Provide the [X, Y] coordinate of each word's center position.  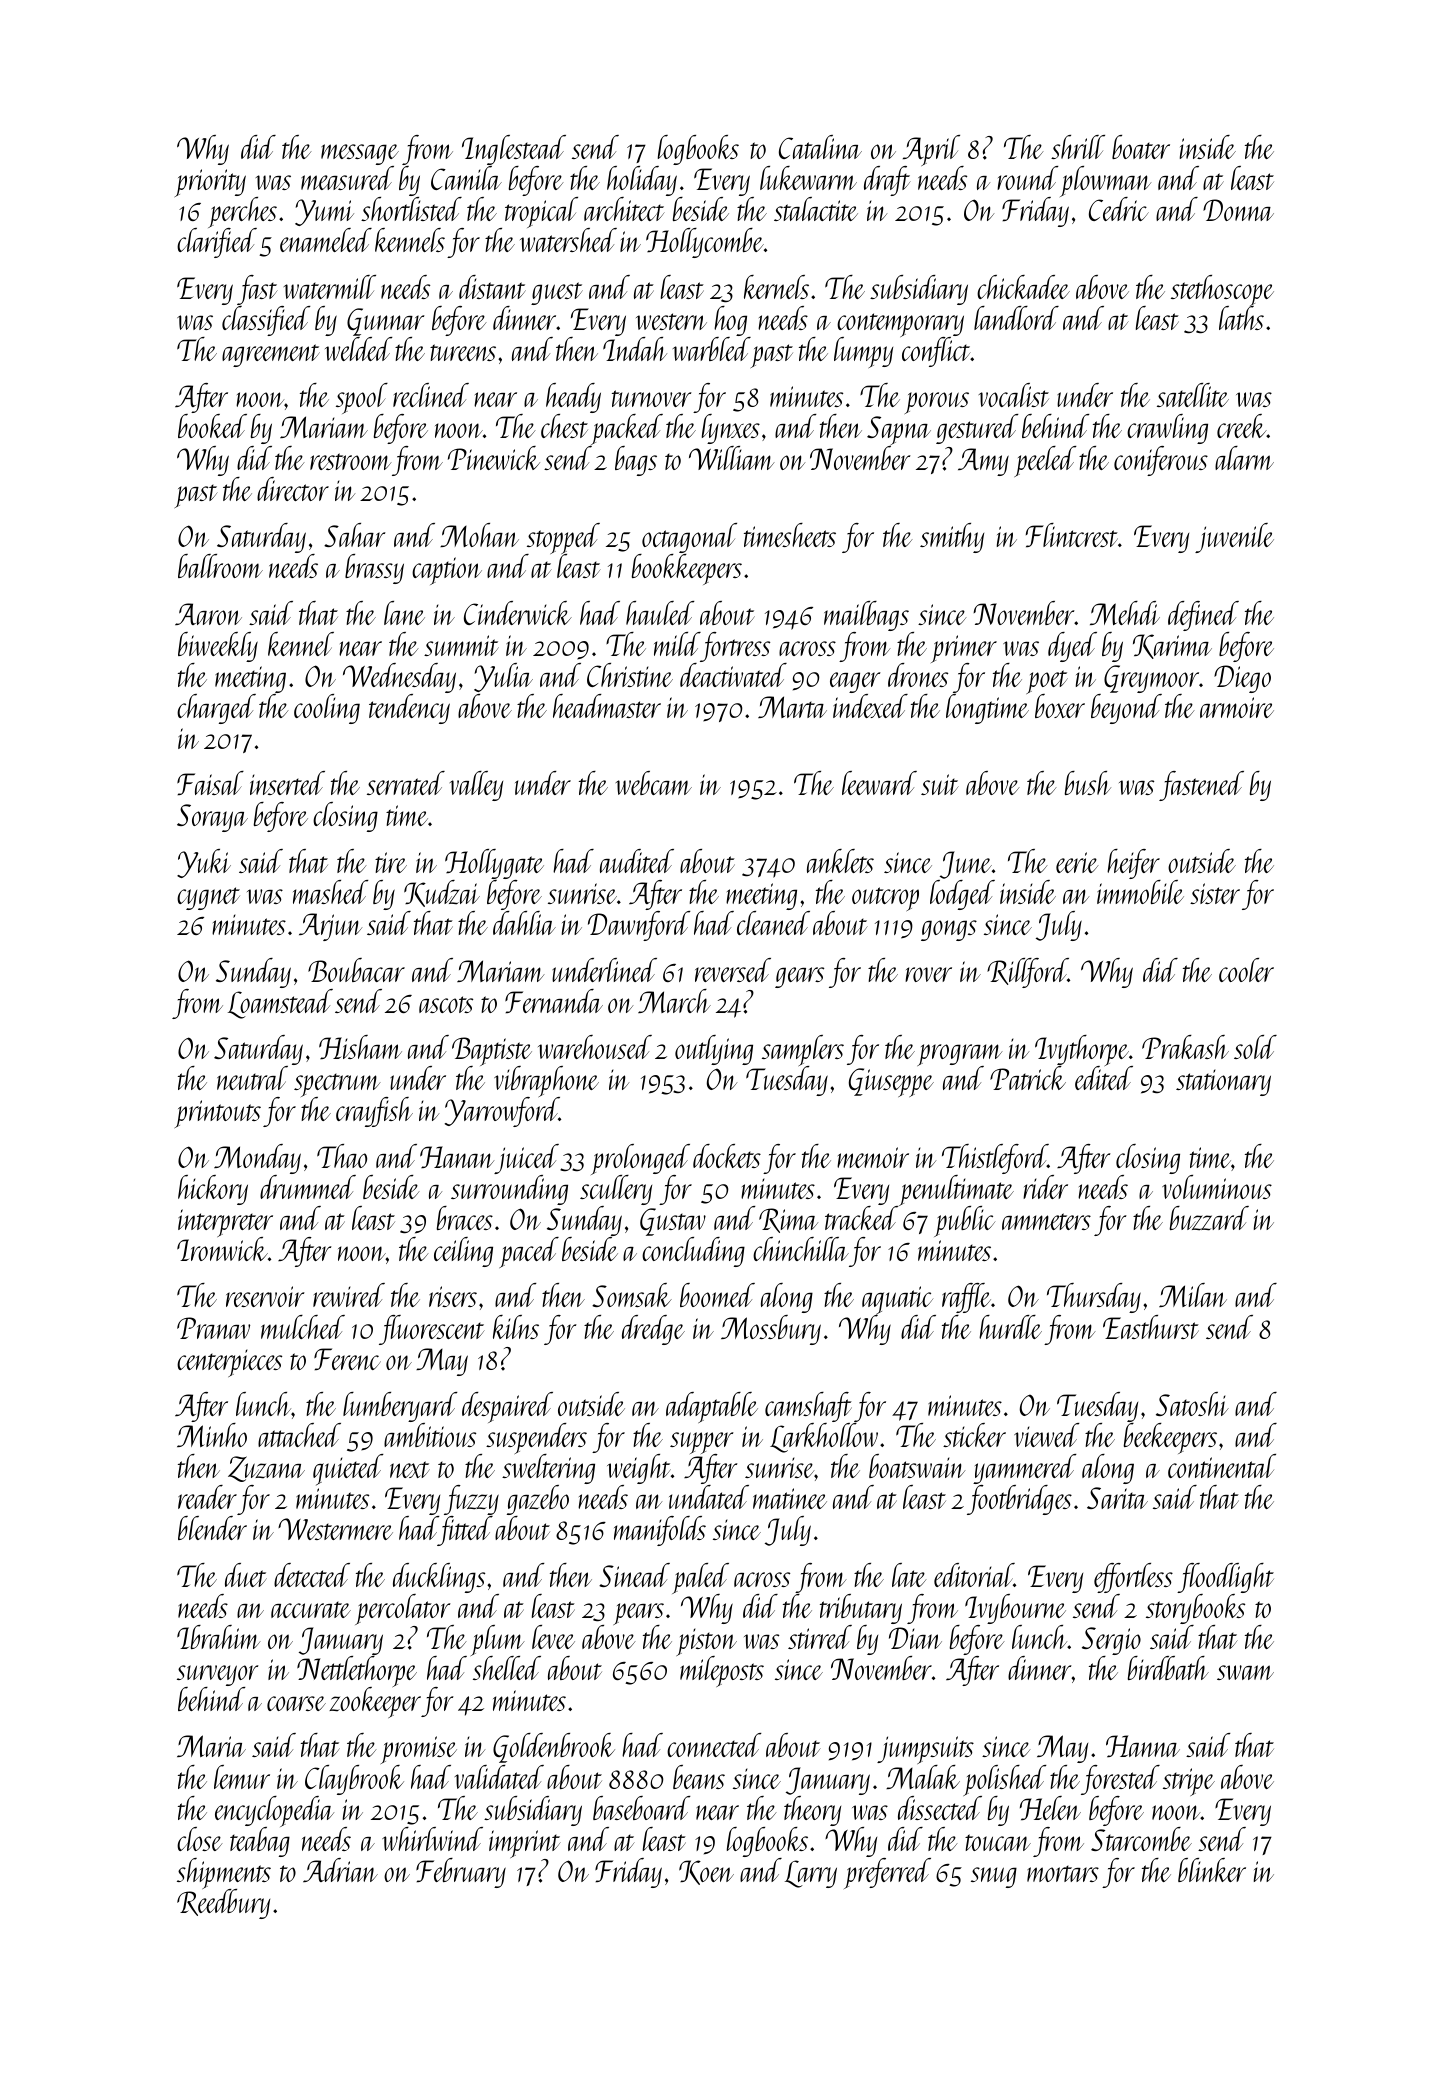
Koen [706, 1872]
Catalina [820, 147]
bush [1088, 783]
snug [994, 1877]
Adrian [340, 1870]
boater [1141, 147]
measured [347, 178]
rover [928, 974]
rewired [349, 1295]
